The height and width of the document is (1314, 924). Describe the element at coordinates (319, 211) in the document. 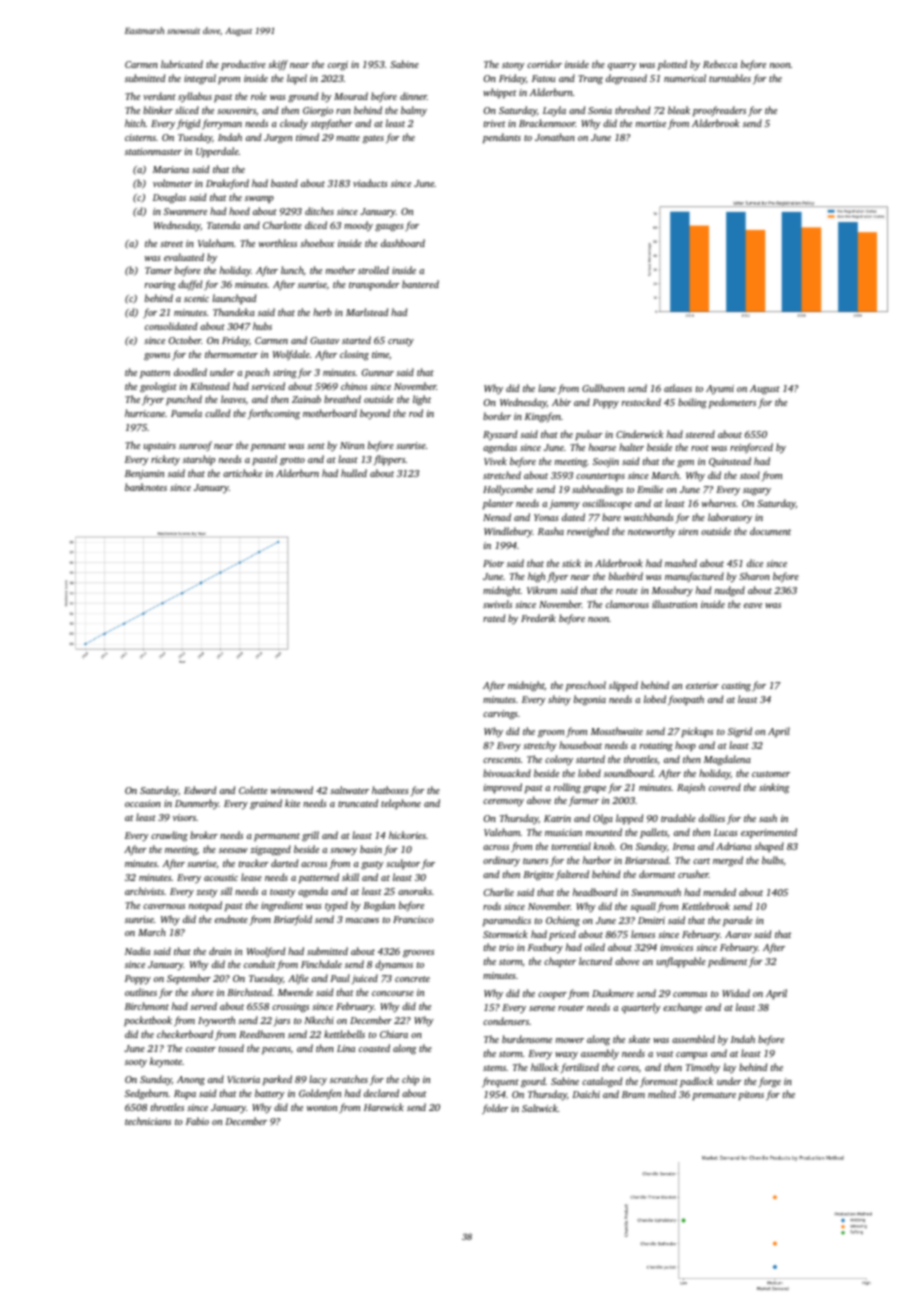

I see `ditches` at that location.
